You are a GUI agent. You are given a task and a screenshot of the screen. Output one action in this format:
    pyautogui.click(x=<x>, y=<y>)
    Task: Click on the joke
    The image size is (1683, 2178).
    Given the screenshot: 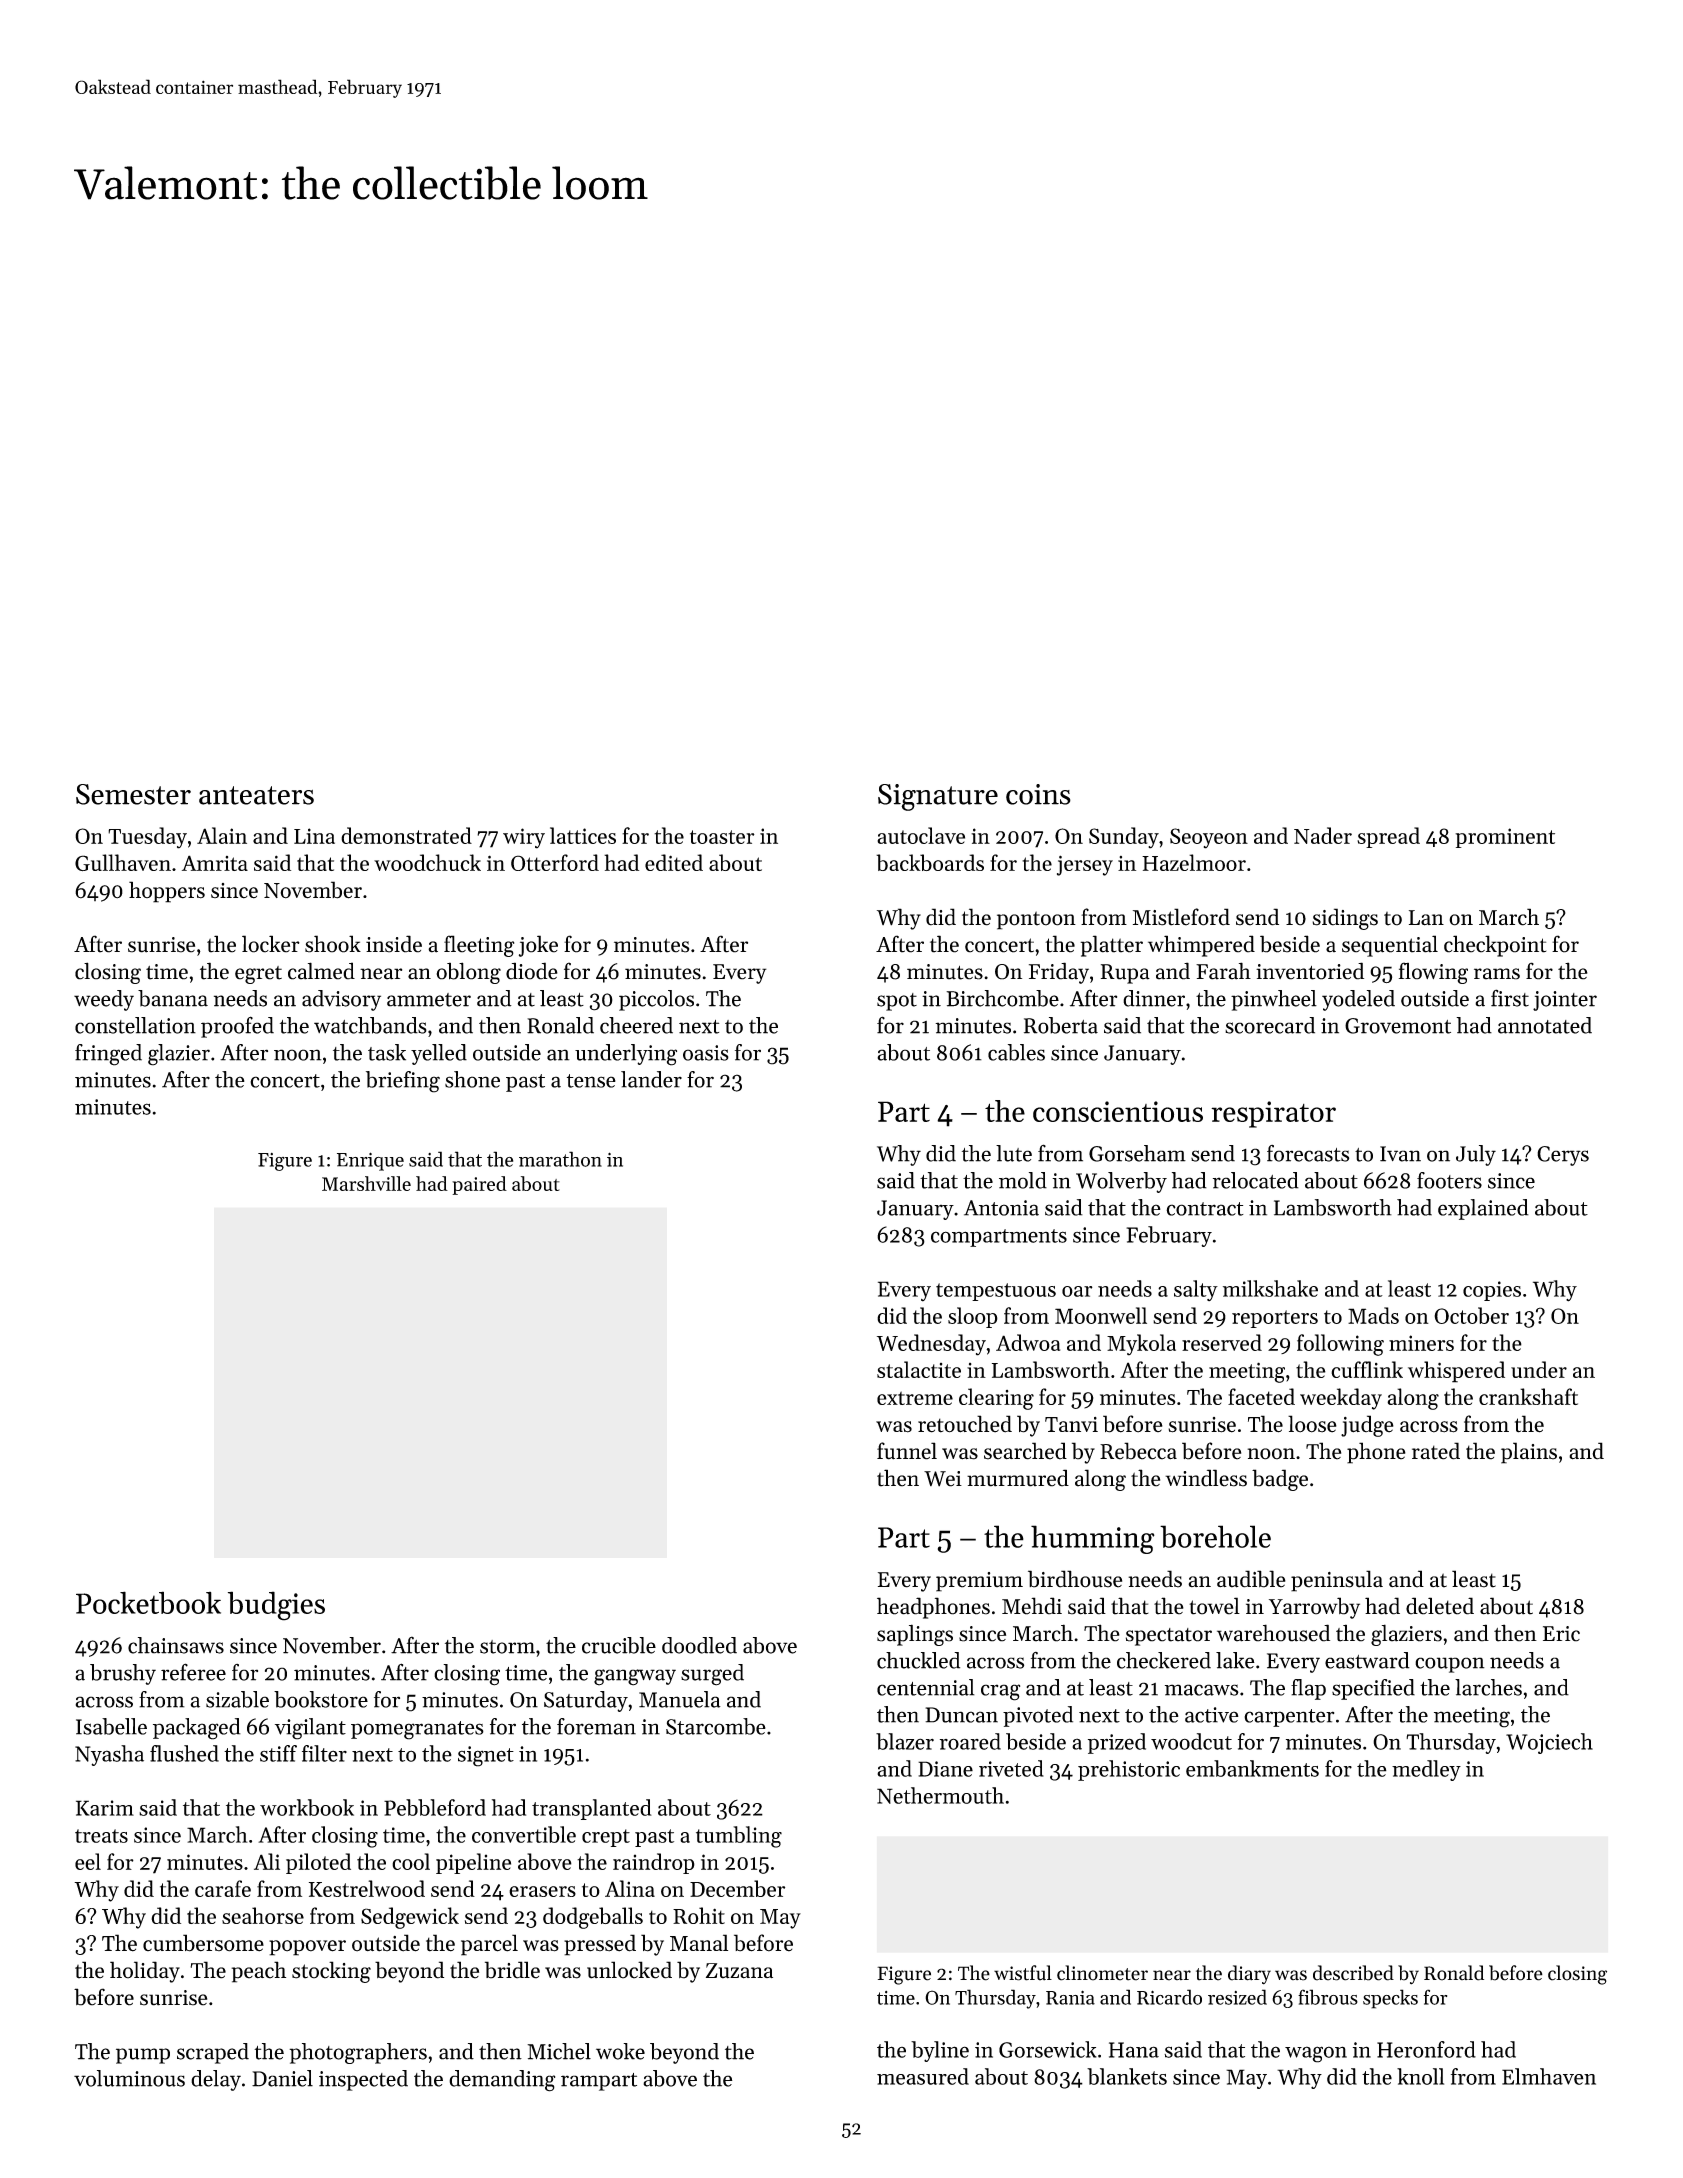 What is the action you would take?
    pyautogui.click(x=538, y=946)
